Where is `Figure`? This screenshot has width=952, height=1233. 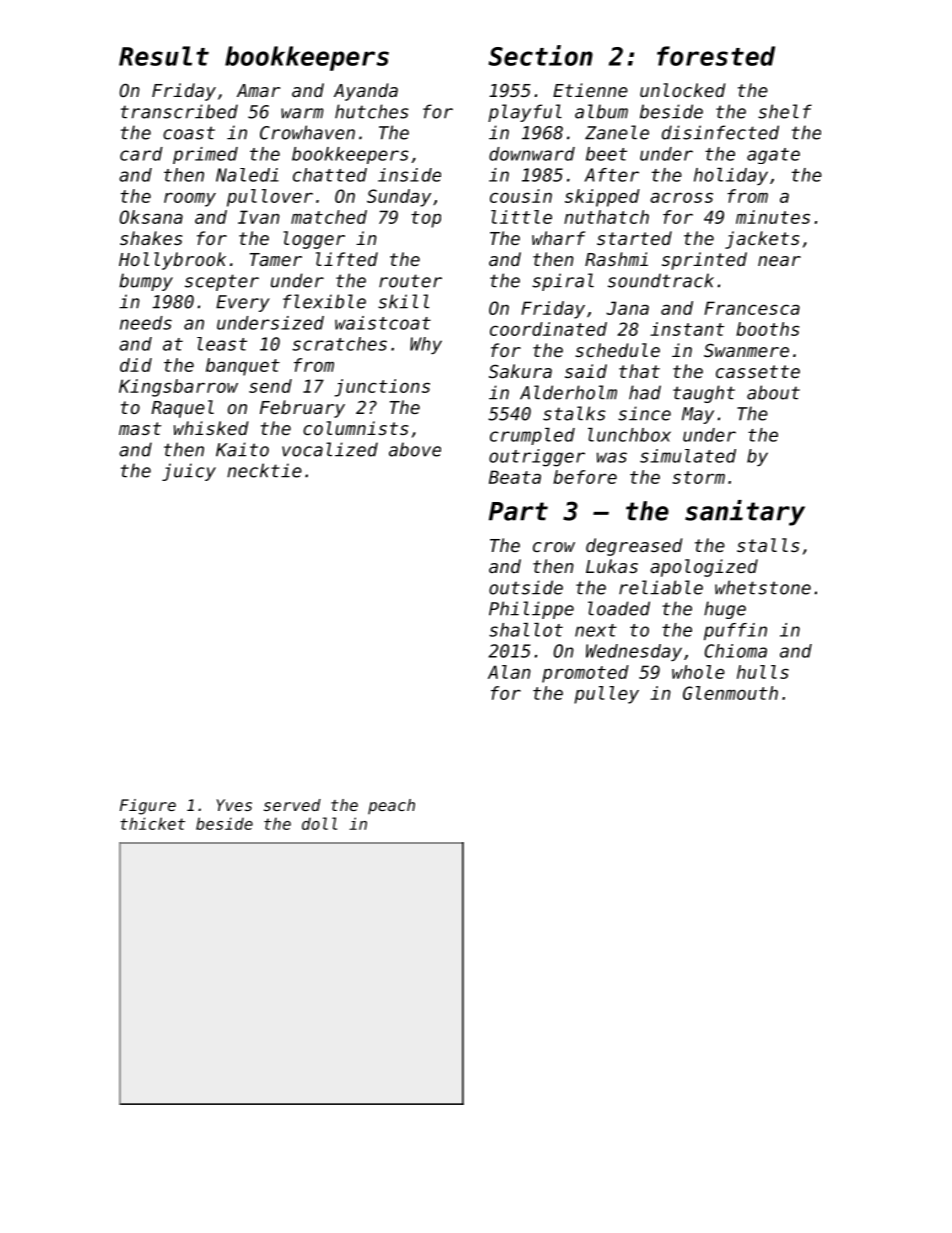 Figure is located at coordinates (148, 807).
